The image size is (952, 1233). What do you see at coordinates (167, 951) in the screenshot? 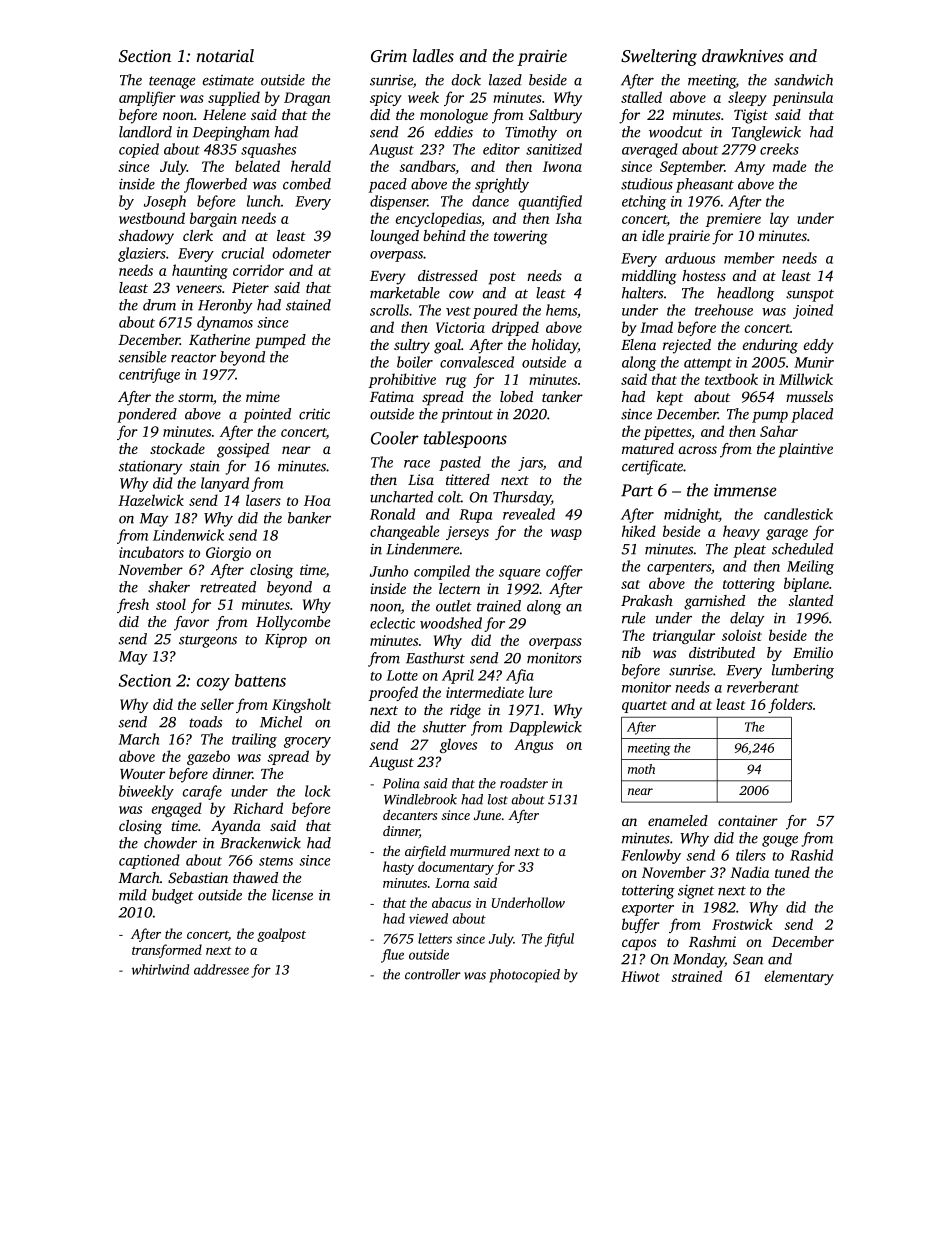
I see `transformed` at bounding box center [167, 951].
